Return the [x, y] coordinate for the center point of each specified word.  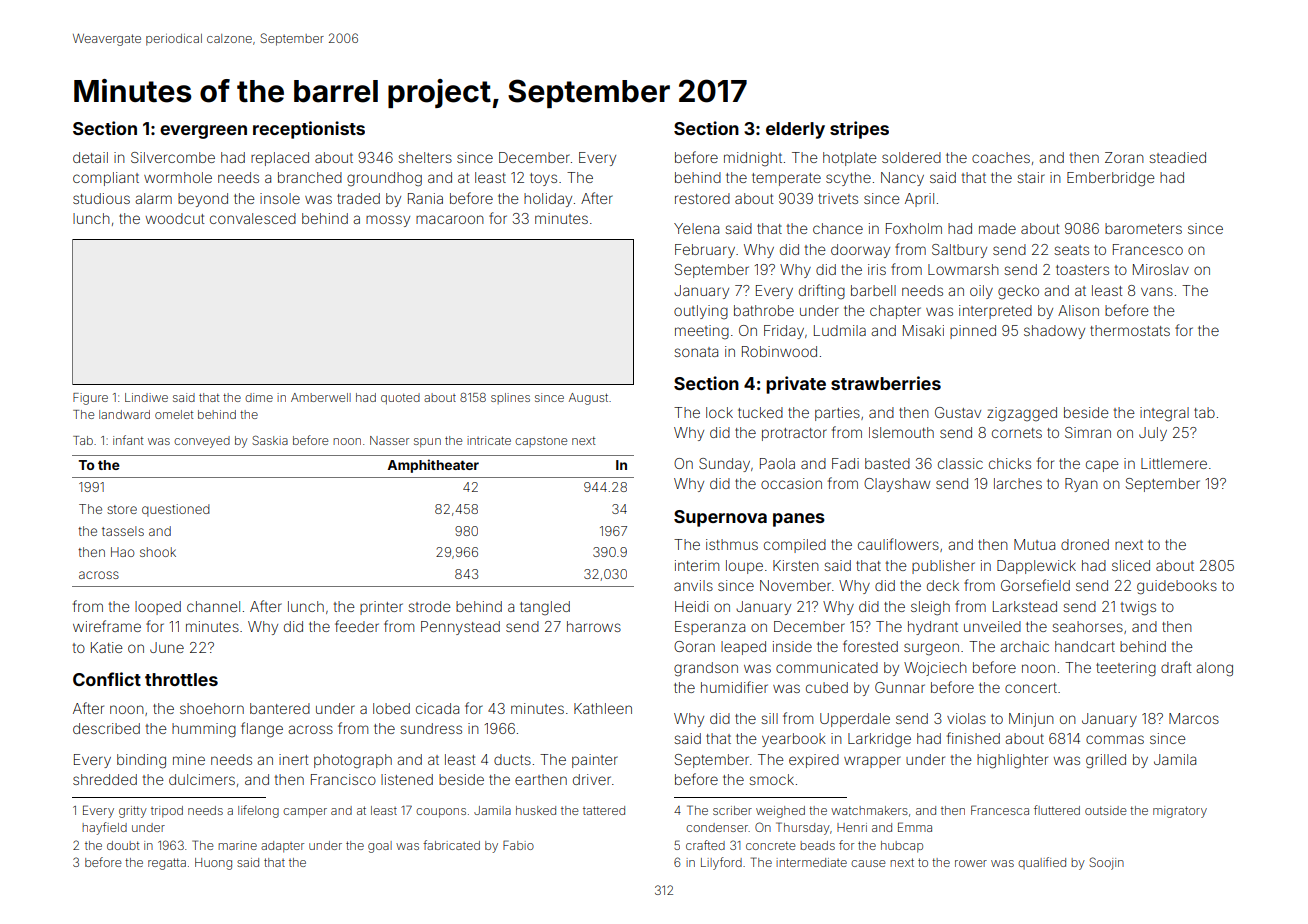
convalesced [253, 218]
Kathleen [603, 708]
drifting [822, 291]
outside [1106, 810]
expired [814, 761]
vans [1157, 291]
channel [213, 606]
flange [262, 730]
